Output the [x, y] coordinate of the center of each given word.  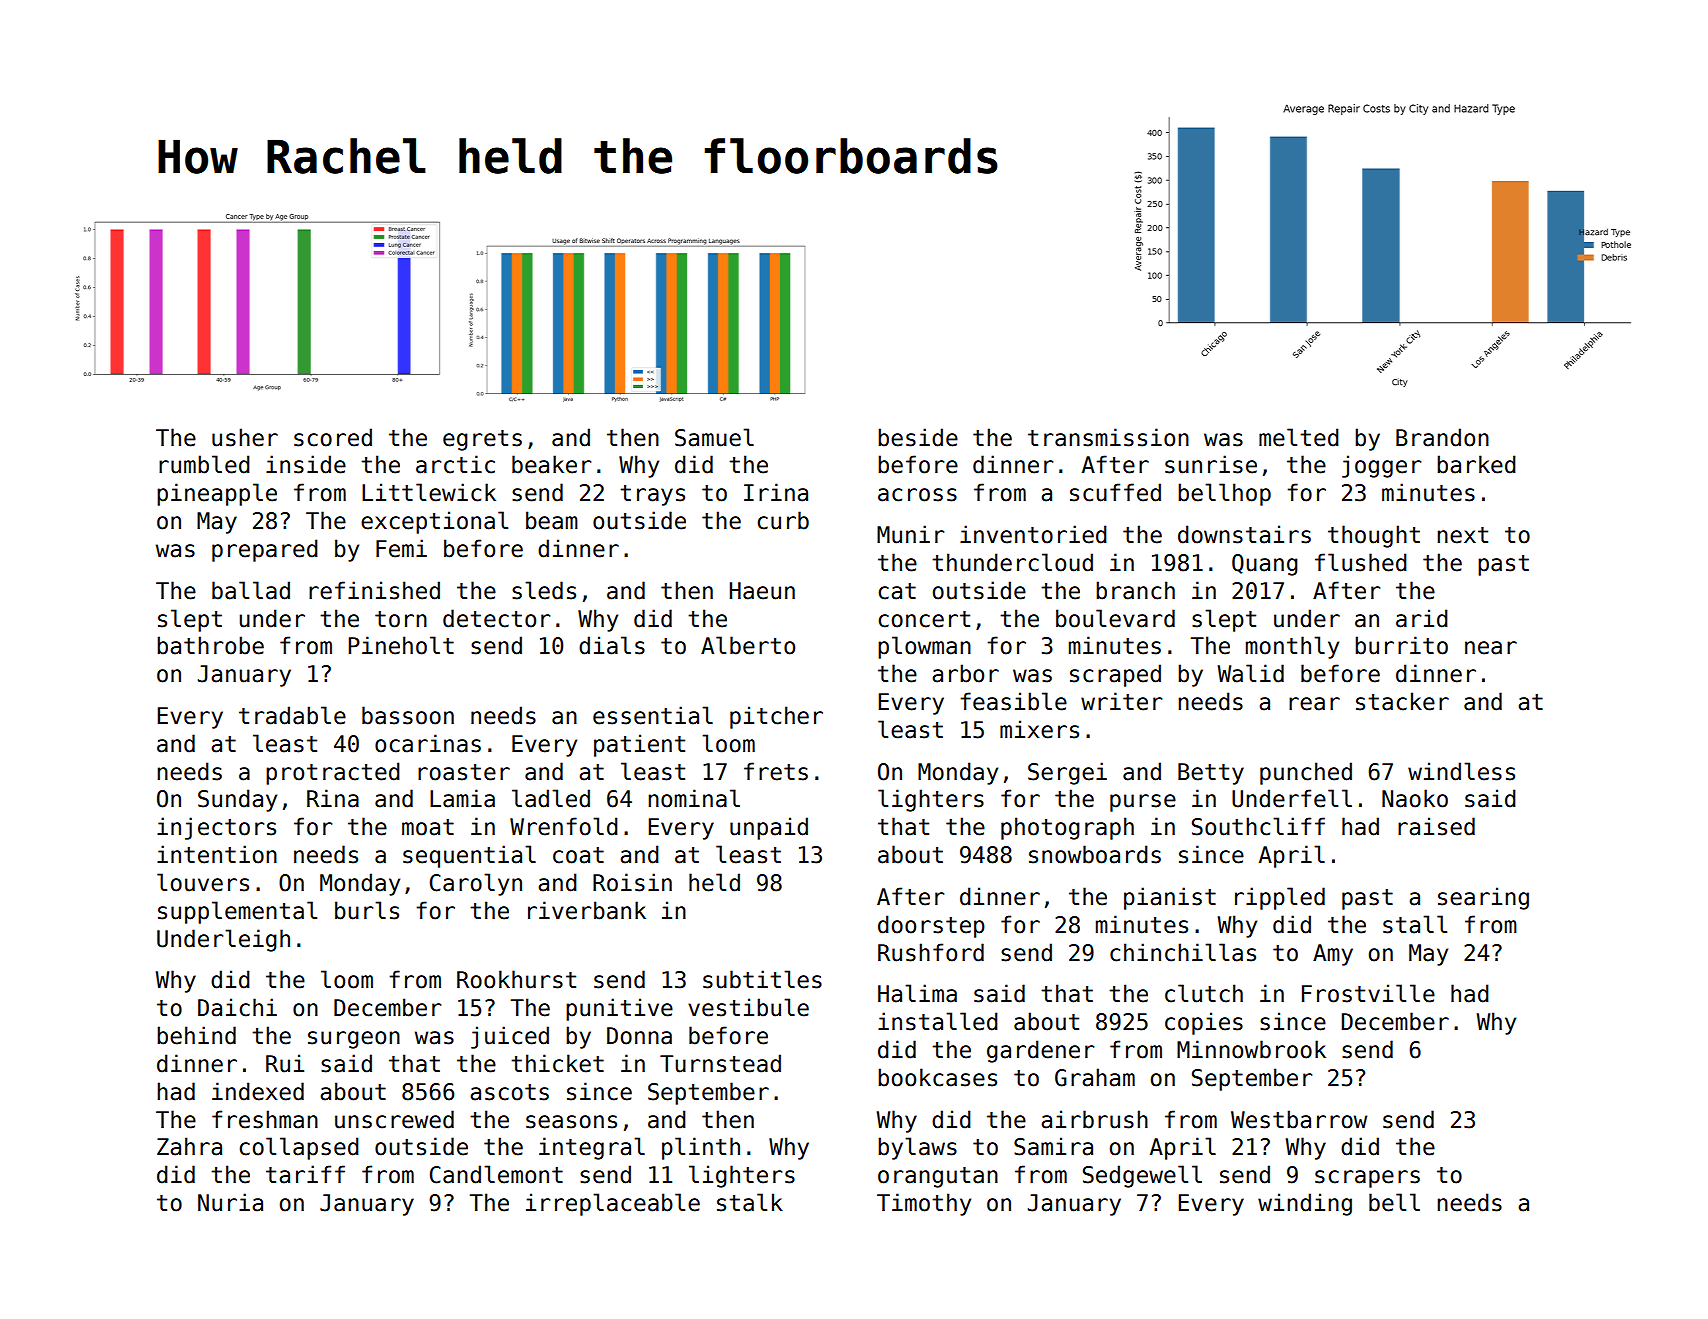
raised [1436, 826]
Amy [1333, 955]
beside [918, 437]
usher [245, 437]
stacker [1402, 701]
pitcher [776, 717]
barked [1476, 464]
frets [776, 771]
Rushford [931, 952]
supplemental [237, 912]
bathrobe [210, 645]
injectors [216, 828]
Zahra [189, 1146]
